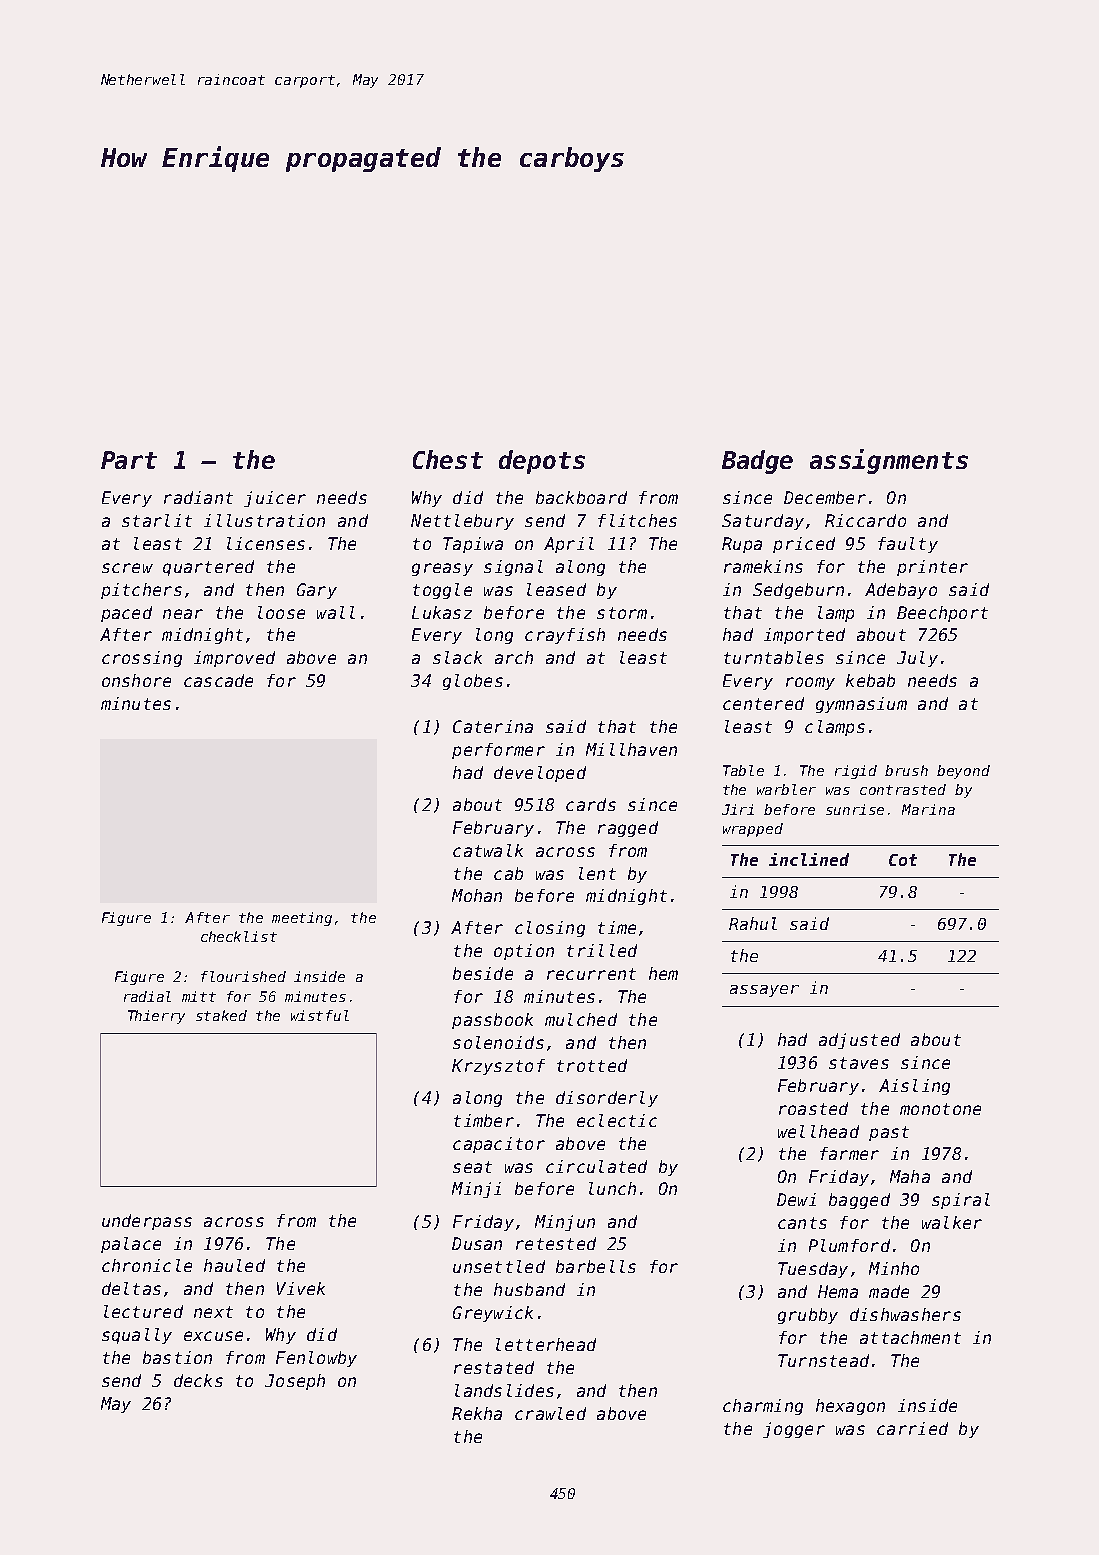 The width and height of the screenshot is (1099, 1555). I want to click on Badge, so click(757, 462).
